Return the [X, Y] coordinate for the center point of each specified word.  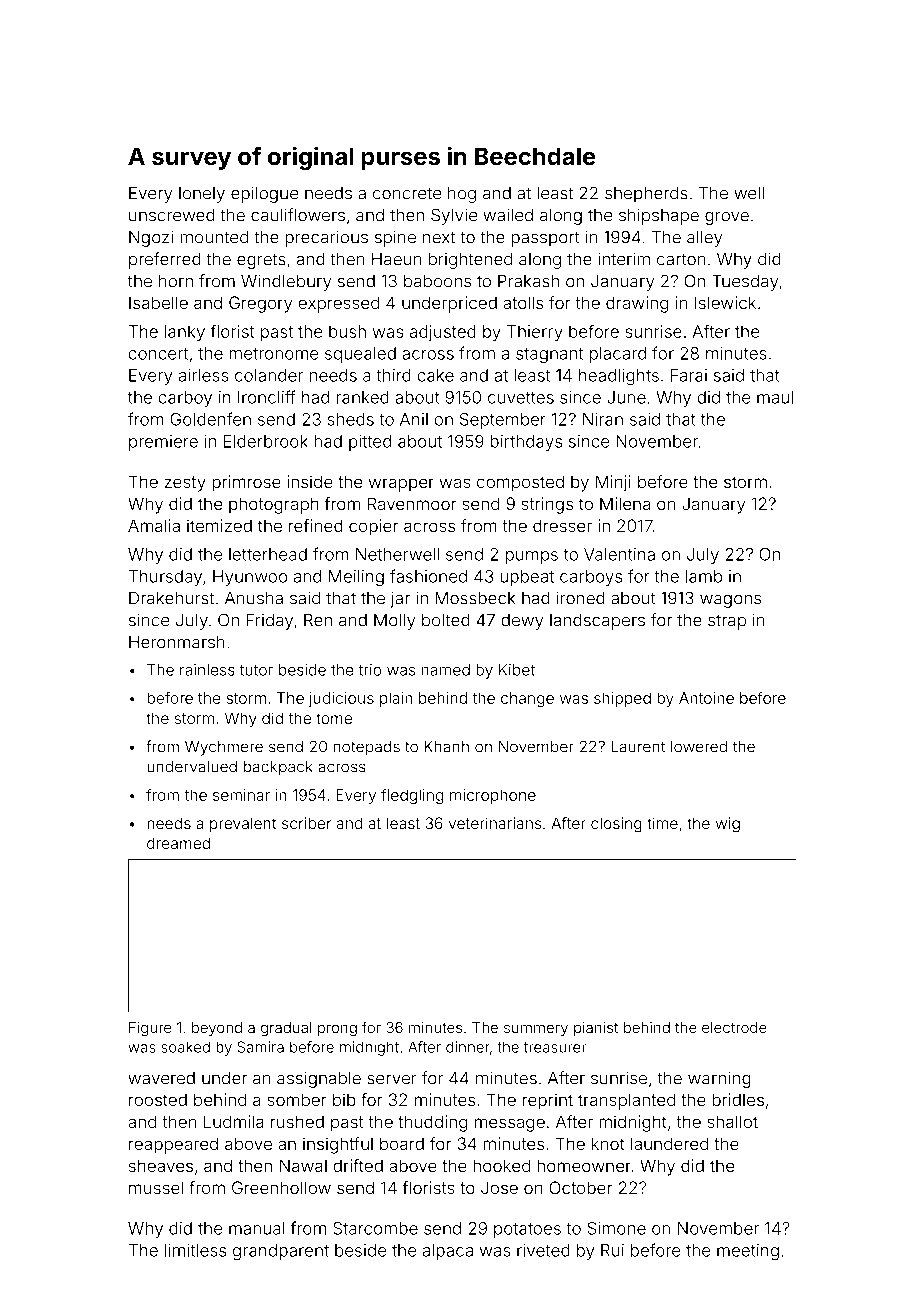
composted [520, 483]
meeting [748, 1252]
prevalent [243, 824]
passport [545, 239]
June [626, 397]
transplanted [626, 1101]
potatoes [527, 1230]
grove [727, 218]
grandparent [281, 1252]
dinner [468, 1047]
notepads [366, 748]
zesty [185, 484]
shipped [622, 699]
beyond [217, 1029]
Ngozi [151, 238]
